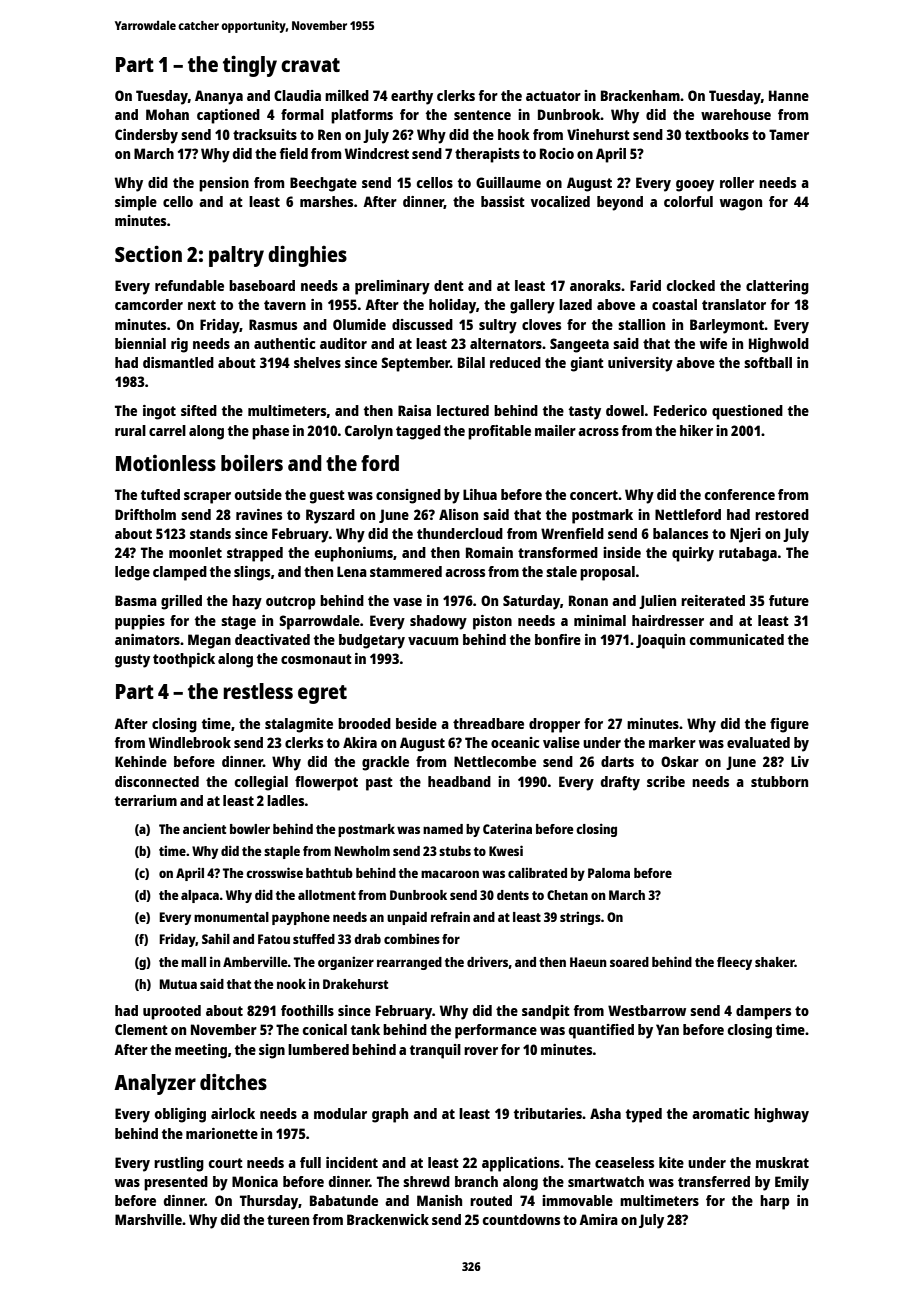  What do you see at coordinates (352, 571) in the document?
I see `Lena` at bounding box center [352, 571].
